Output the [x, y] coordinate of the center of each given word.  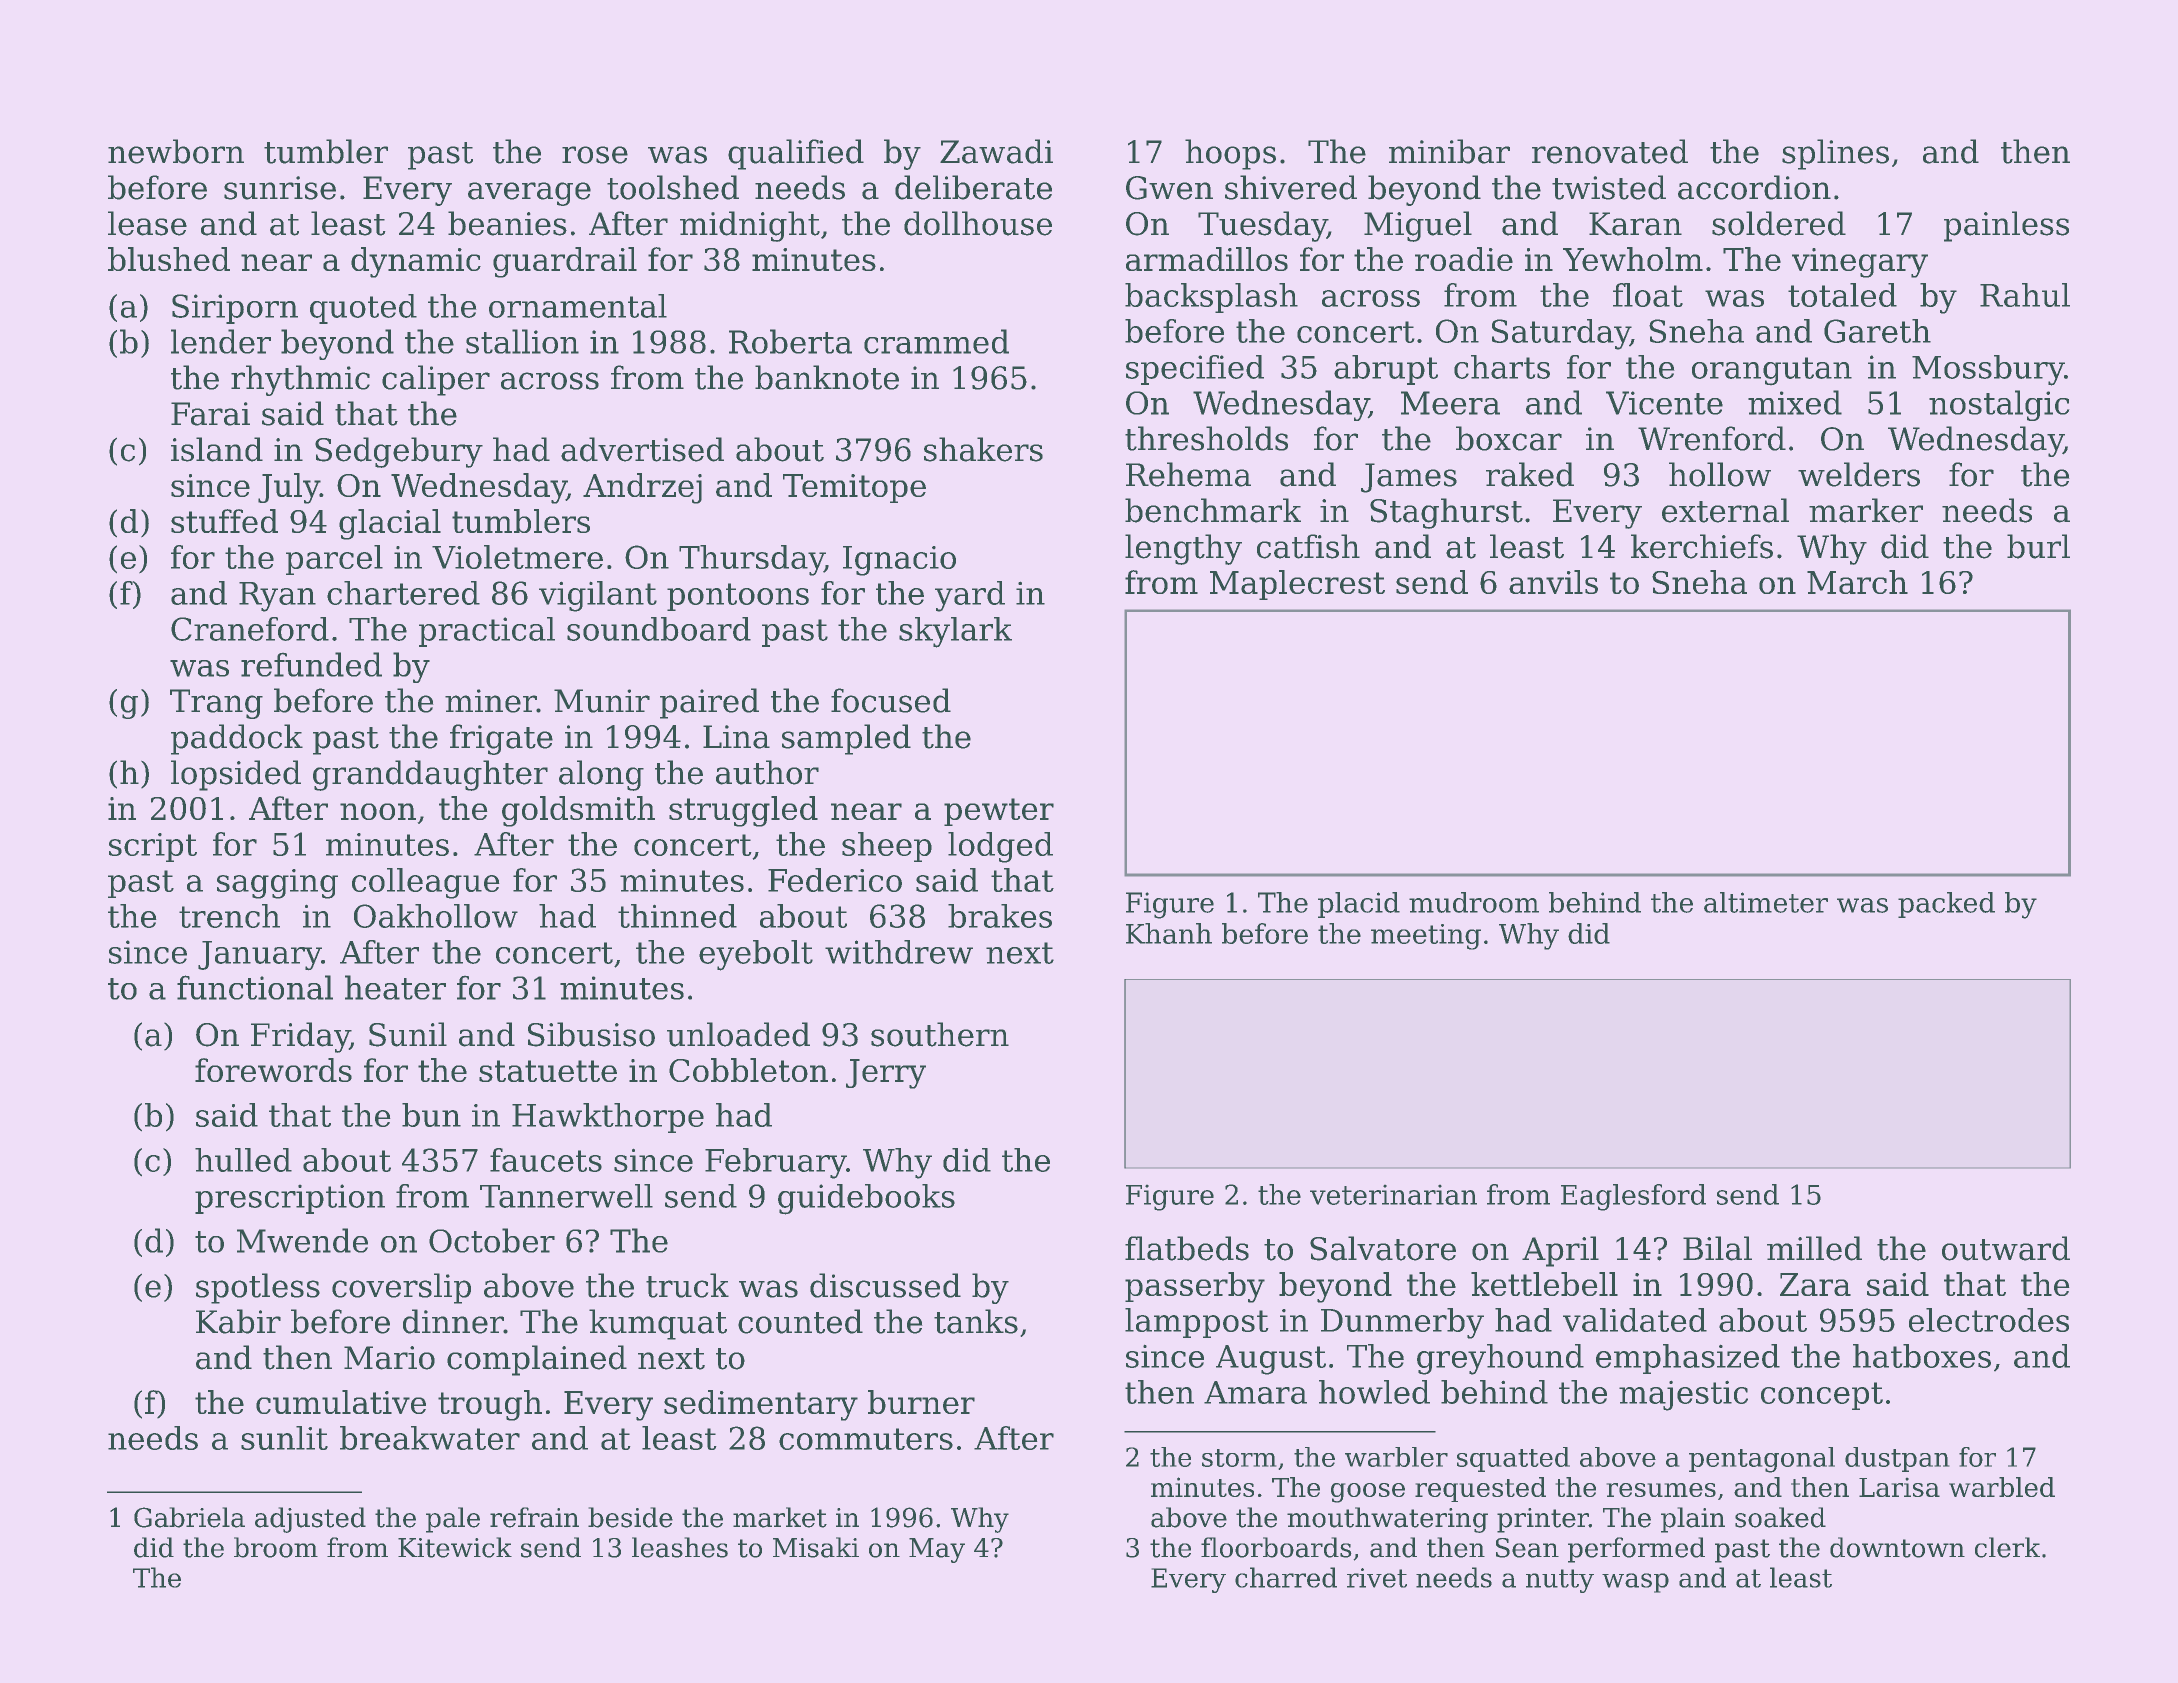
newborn [176, 151]
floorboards [1276, 1547]
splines [1835, 154]
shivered [1291, 187]
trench [229, 916]
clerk [2007, 1547]
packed [1946, 905]
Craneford [250, 629]
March [1857, 582]
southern [940, 1034]
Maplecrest [1297, 585]
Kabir [238, 1321]
